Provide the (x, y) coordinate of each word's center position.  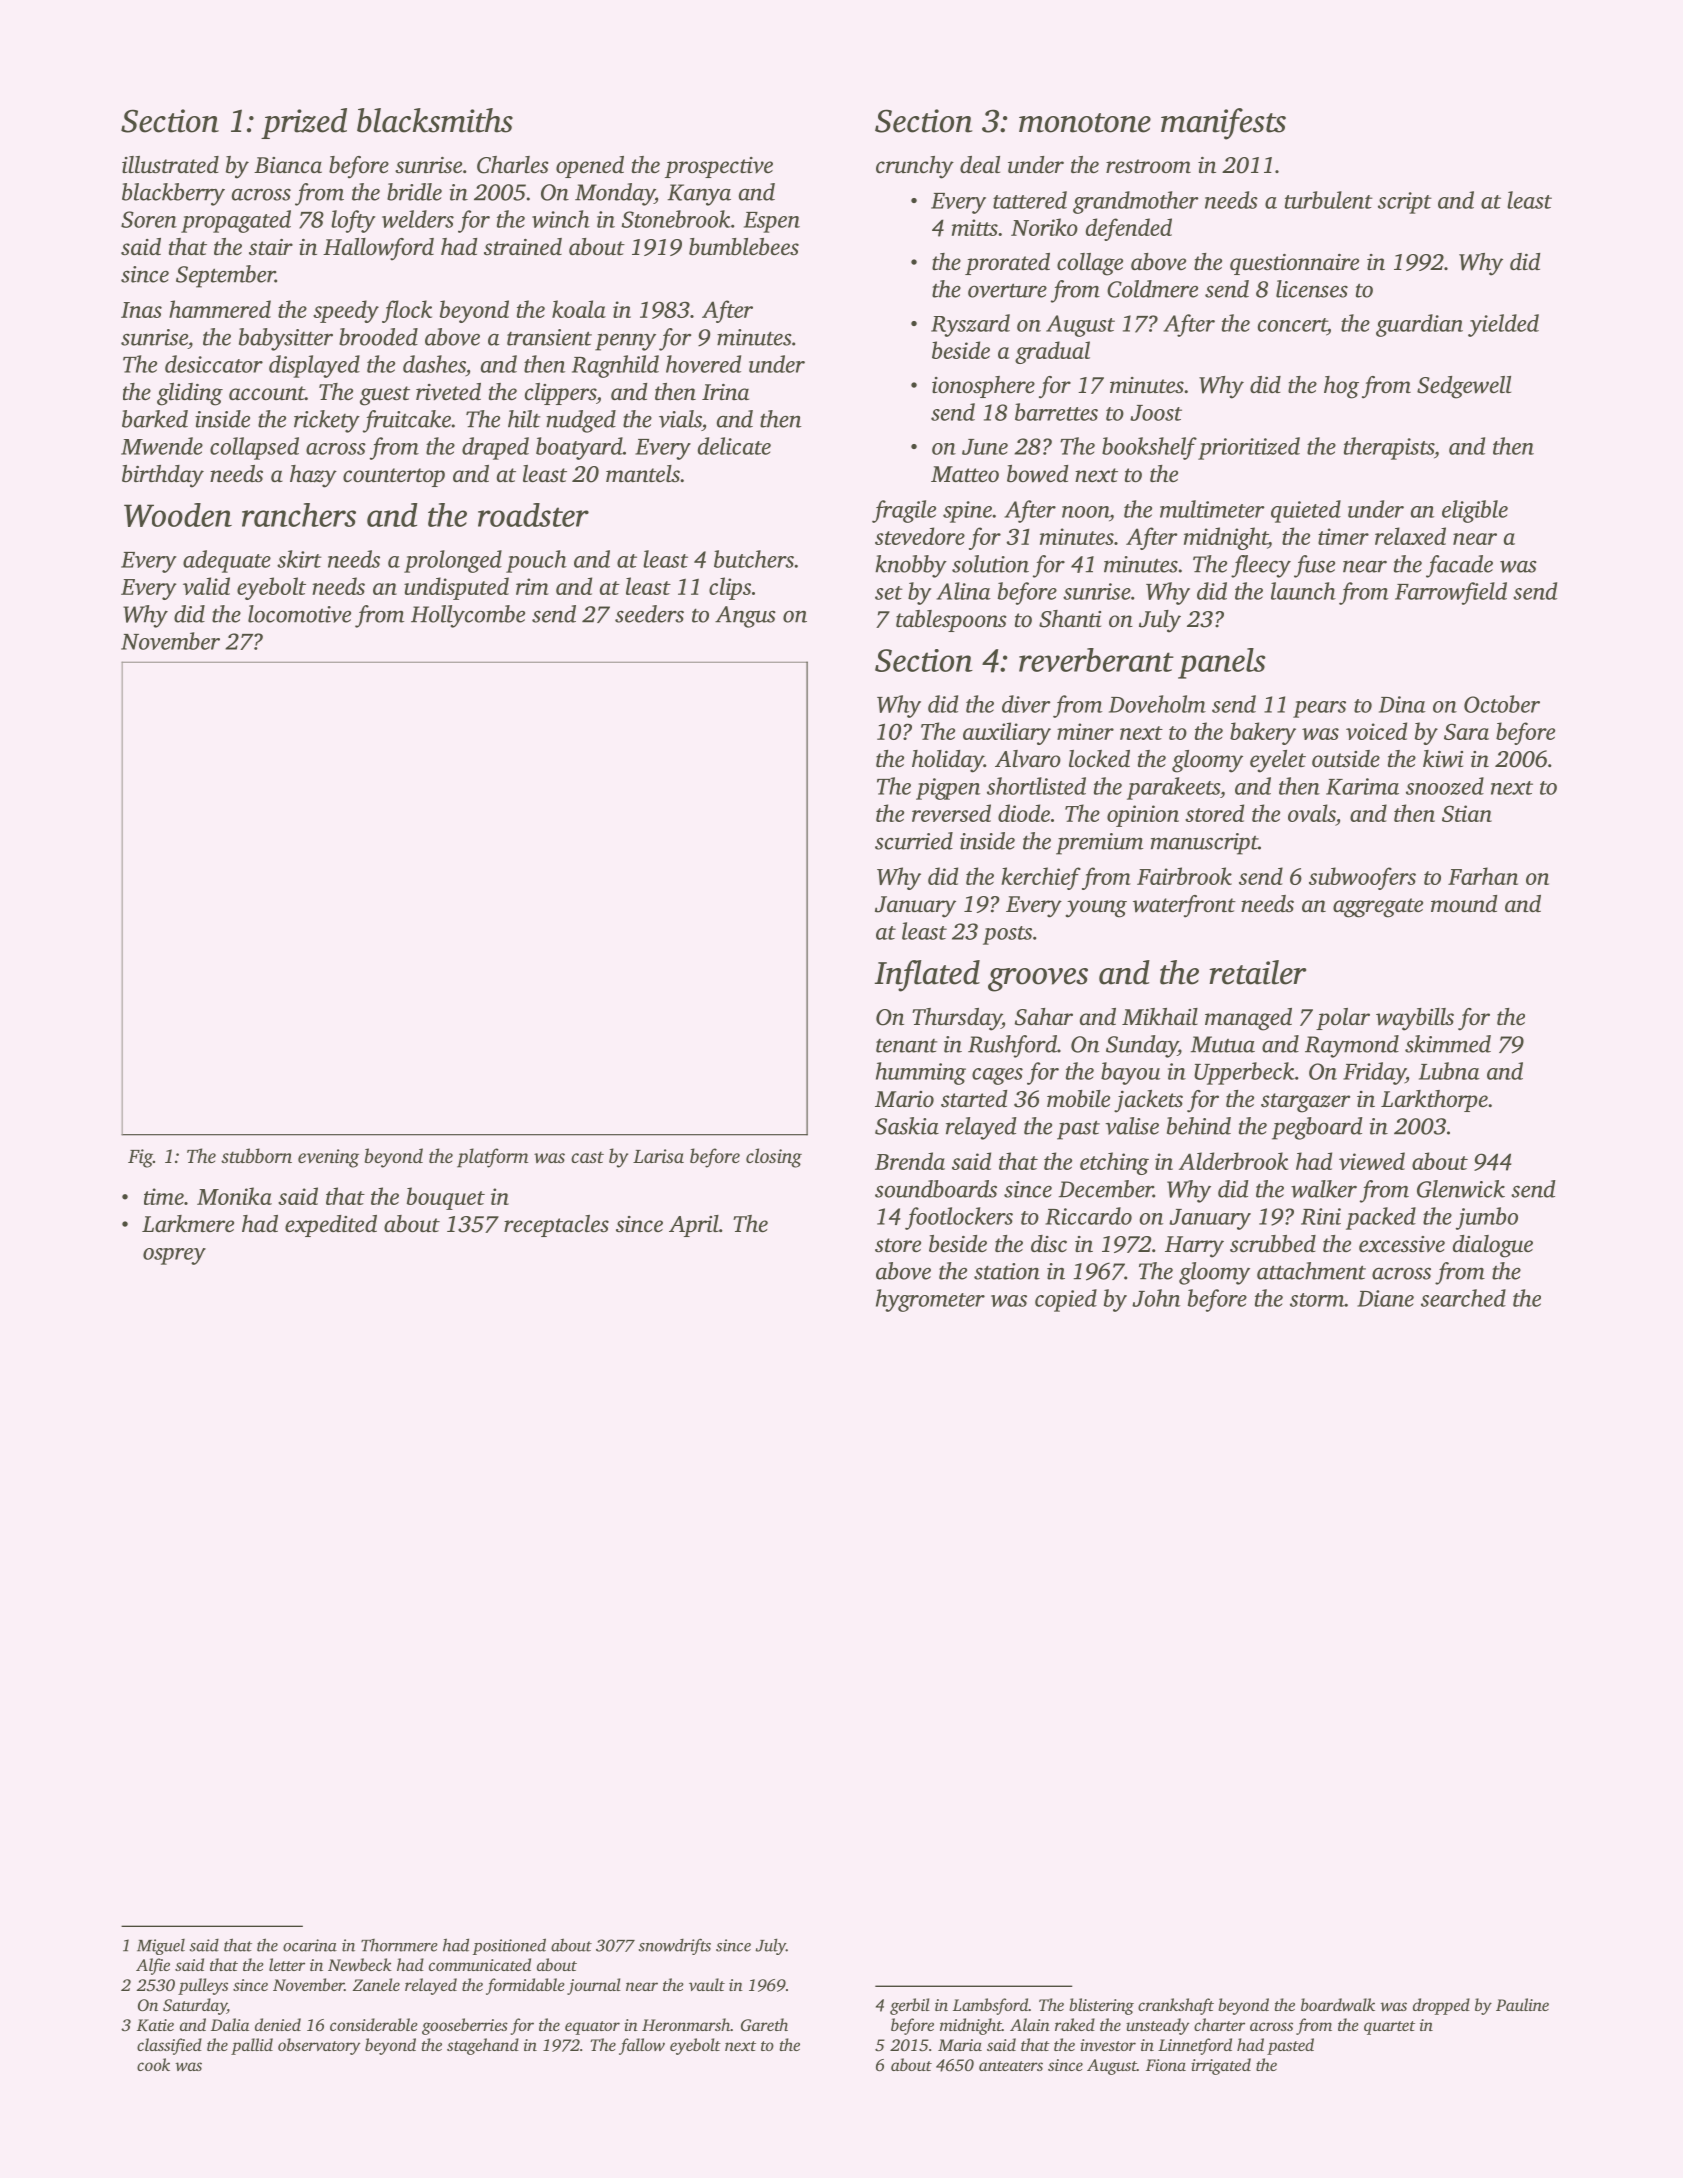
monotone (1085, 123)
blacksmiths (435, 120)
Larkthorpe (1434, 1101)
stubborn (256, 1155)
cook (153, 2064)
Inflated (927, 976)
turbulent (1329, 200)
